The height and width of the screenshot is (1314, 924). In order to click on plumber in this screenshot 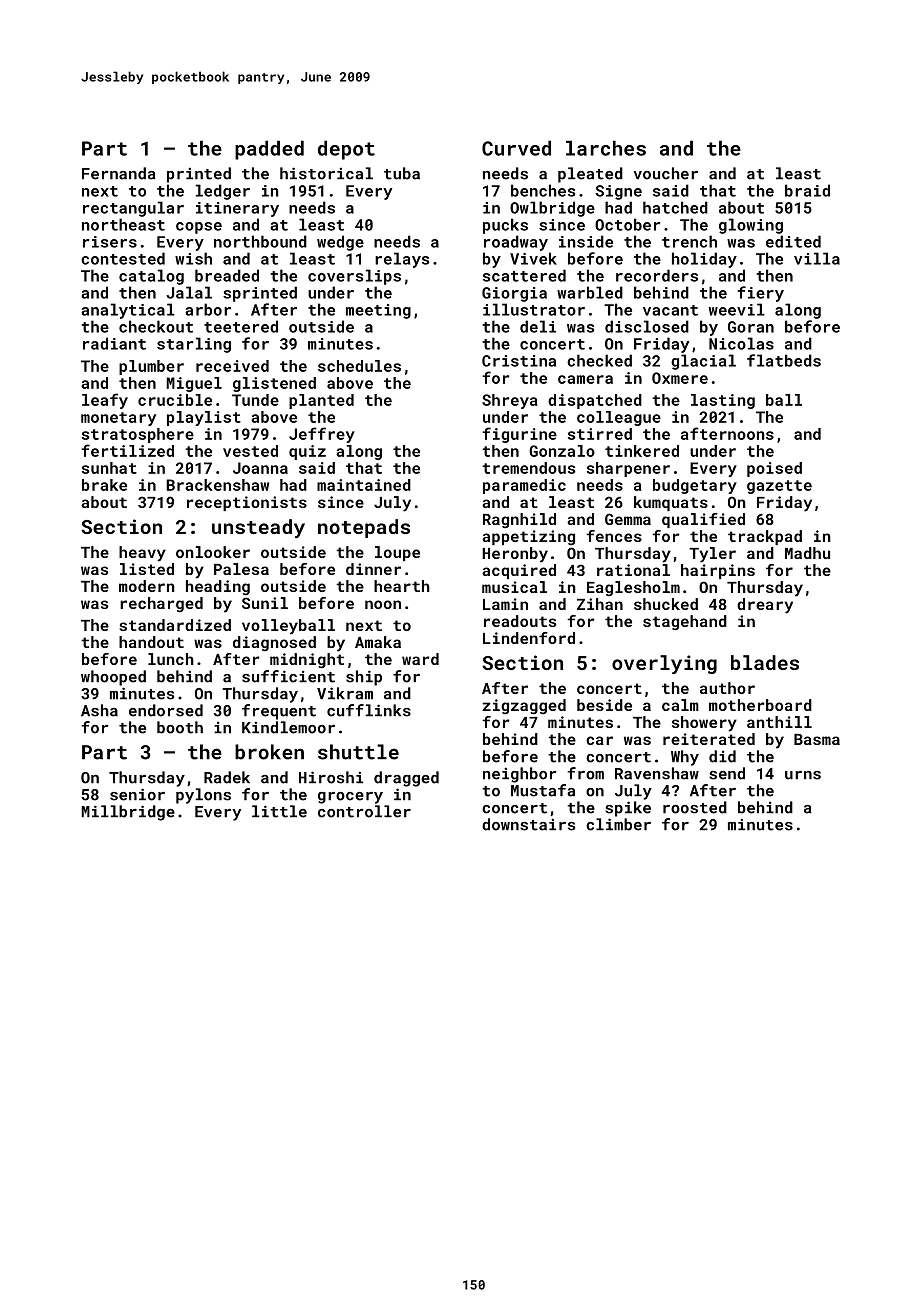, I will do `click(151, 367)`.
